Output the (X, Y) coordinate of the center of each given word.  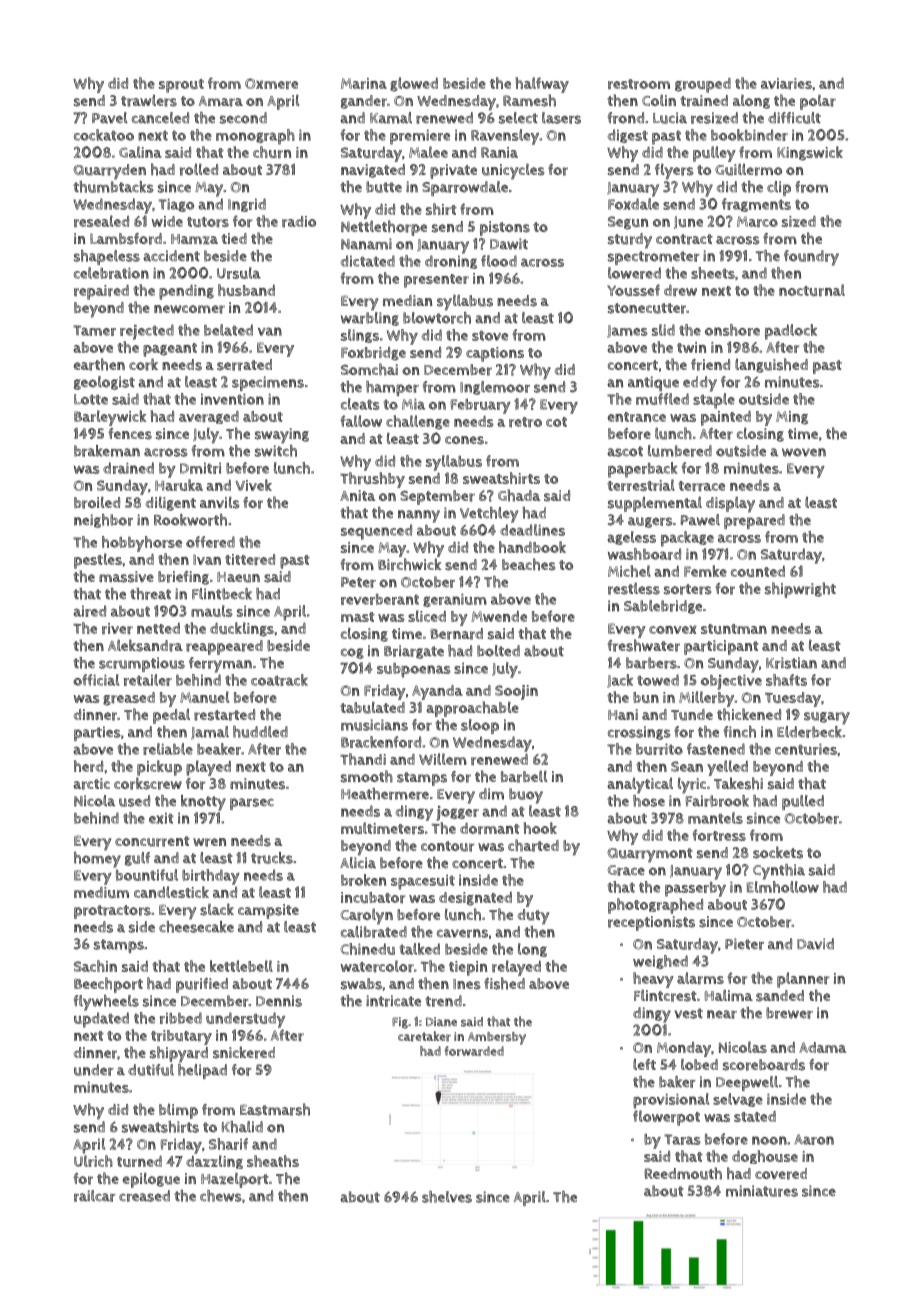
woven (804, 452)
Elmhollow (782, 887)
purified (202, 985)
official (96, 680)
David (815, 944)
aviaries (786, 84)
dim (491, 794)
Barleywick (110, 418)
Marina (364, 84)
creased (144, 1196)
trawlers (149, 100)
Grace (626, 870)
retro (525, 422)
